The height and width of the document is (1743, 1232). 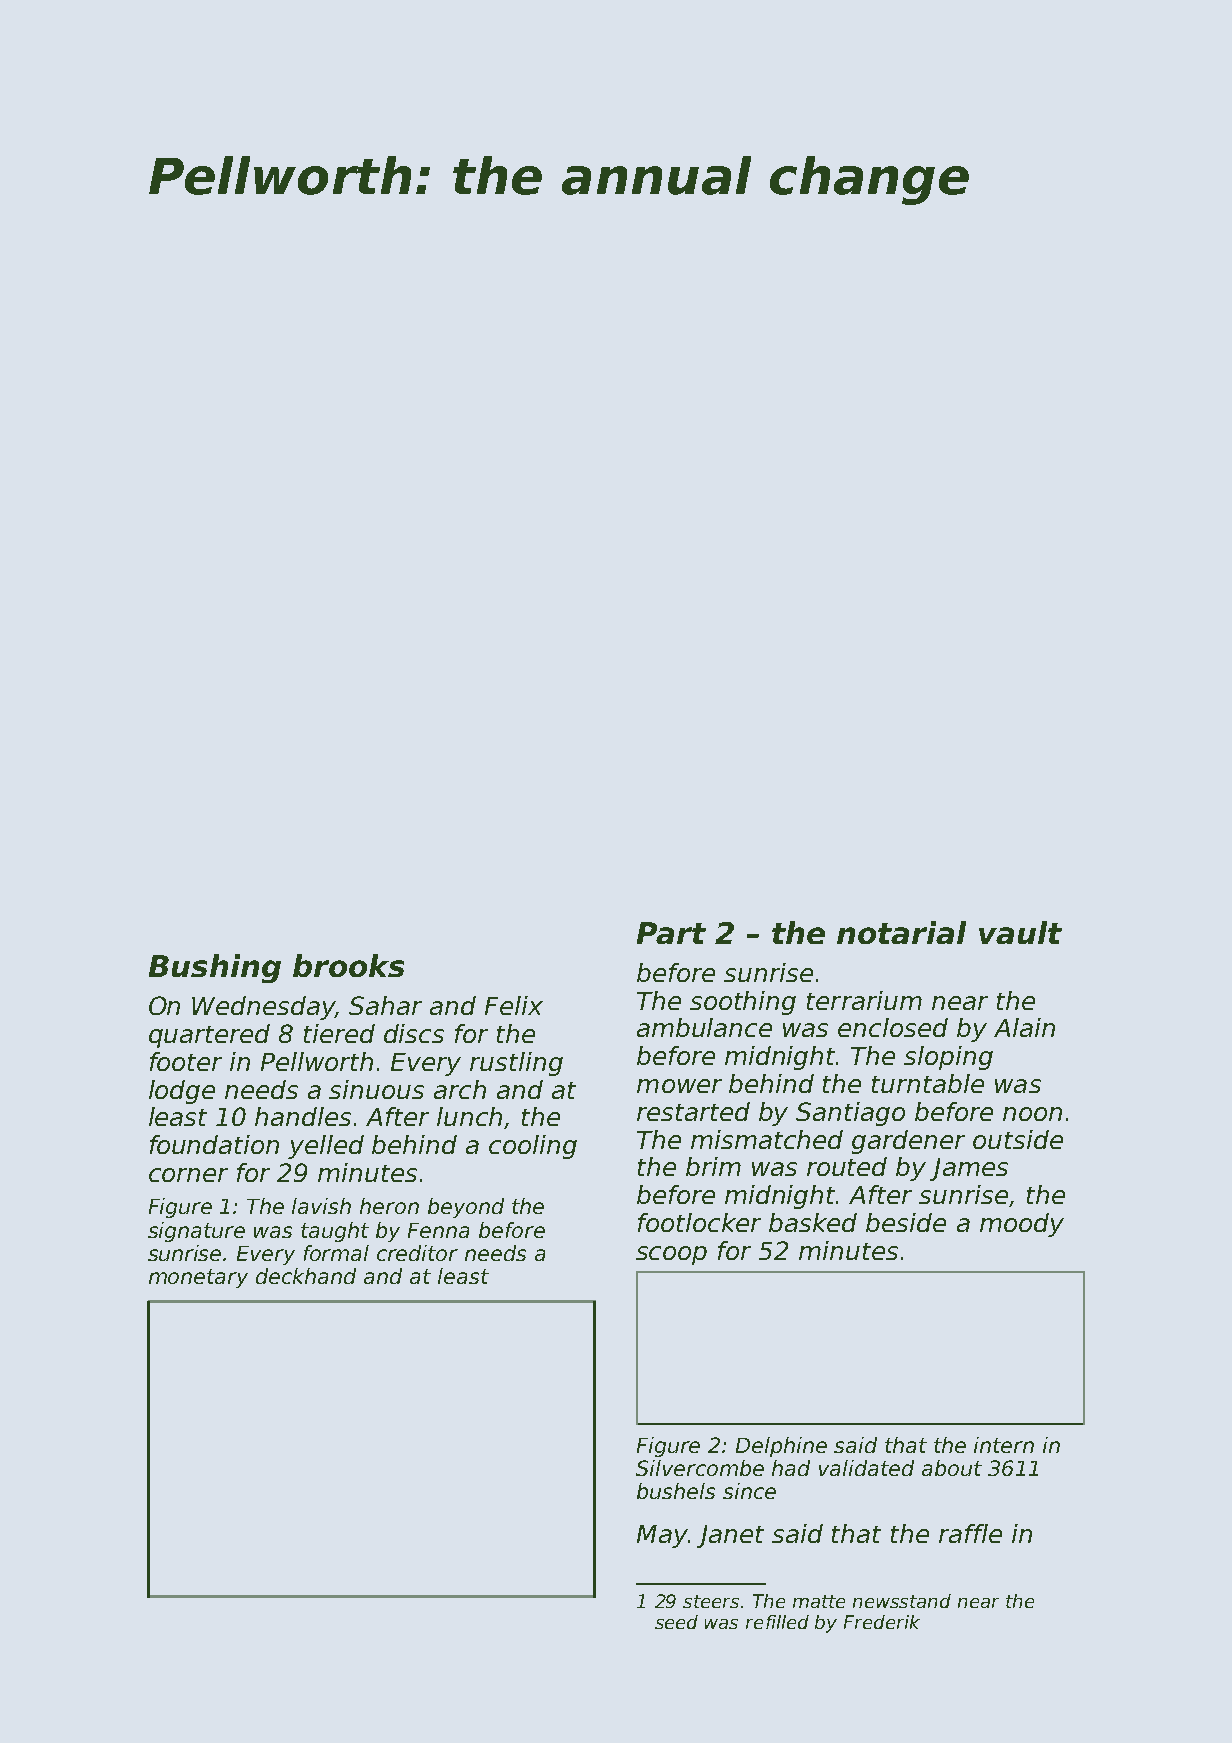 I want to click on turntable, so click(x=928, y=1083).
